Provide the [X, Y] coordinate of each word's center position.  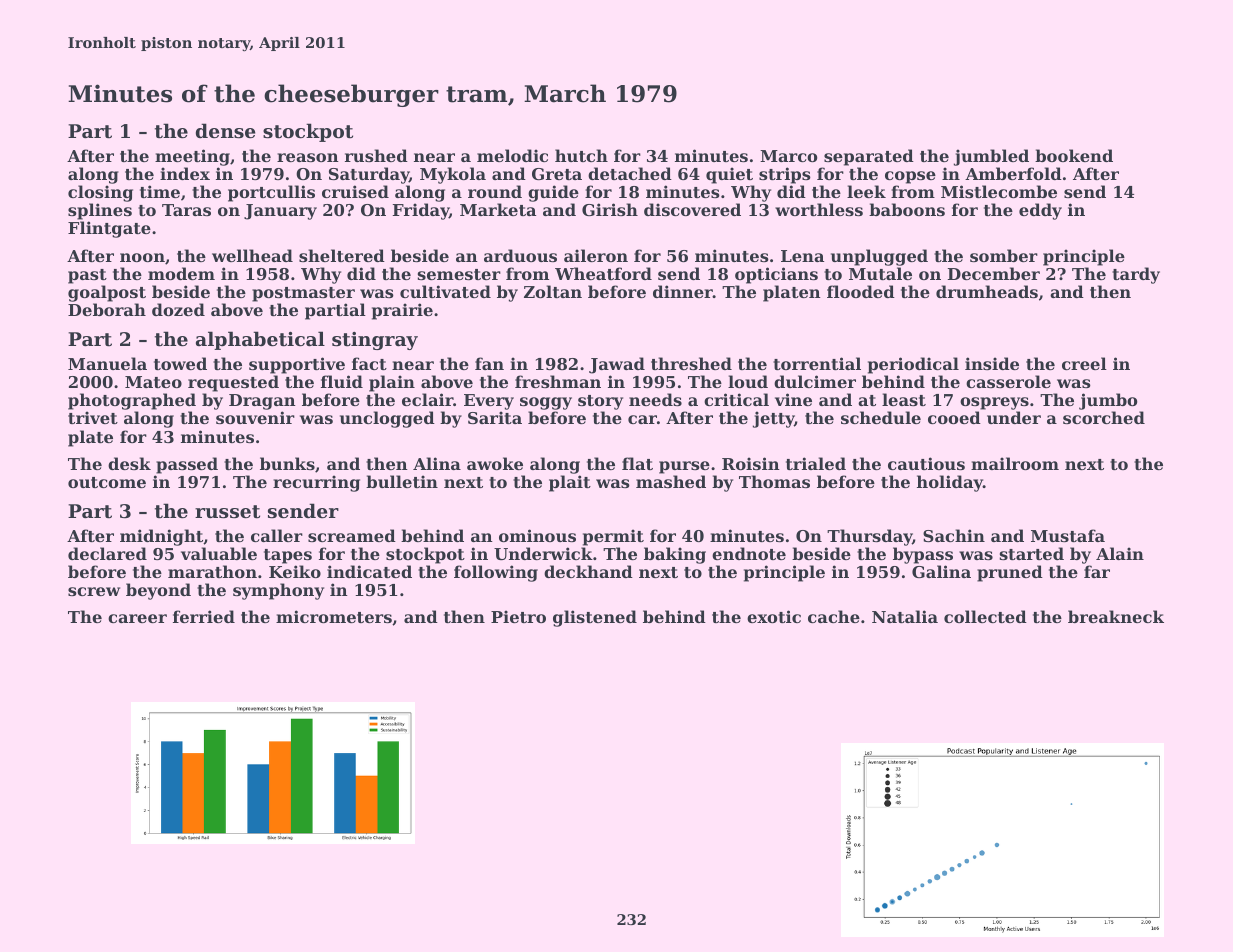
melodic [512, 155]
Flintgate [109, 229]
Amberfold [1013, 173]
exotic [774, 616]
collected [985, 616]
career [137, 618]
